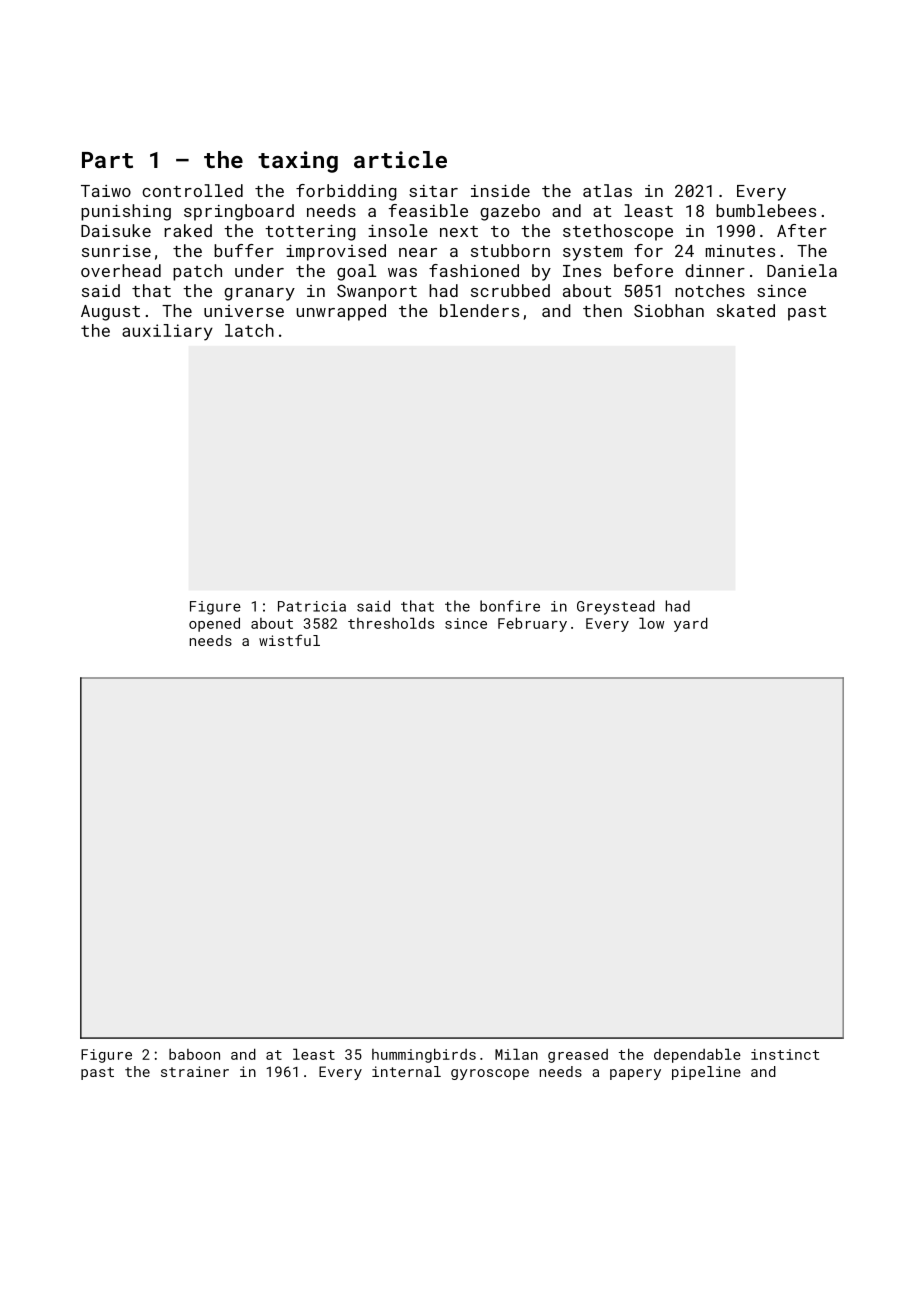 This document has height=1311, width=924. Describe the element at coordinates (691, 624) in the document. I see `yard` at that location.
